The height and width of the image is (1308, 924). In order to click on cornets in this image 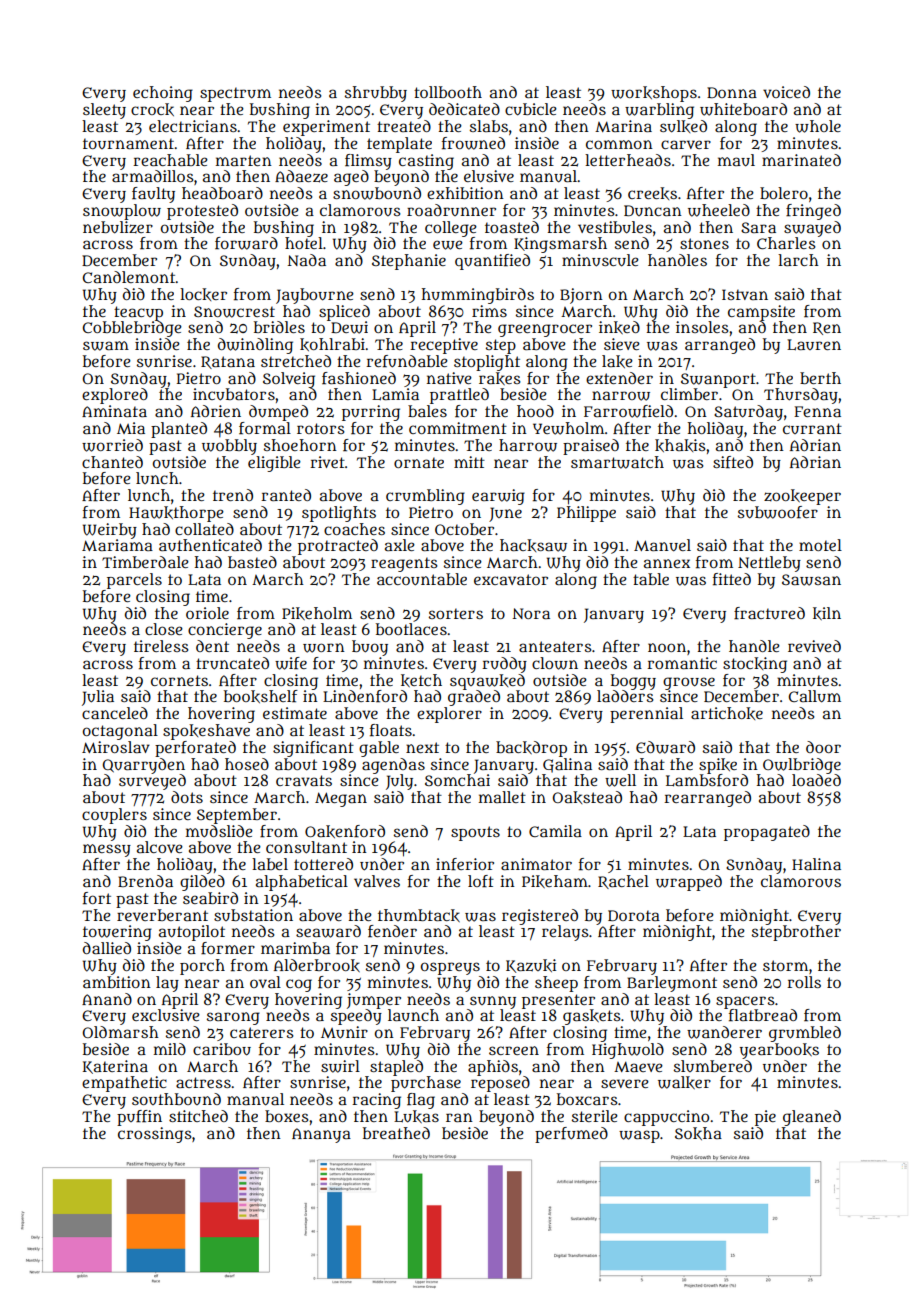, I will do `click(179, 680)`.
